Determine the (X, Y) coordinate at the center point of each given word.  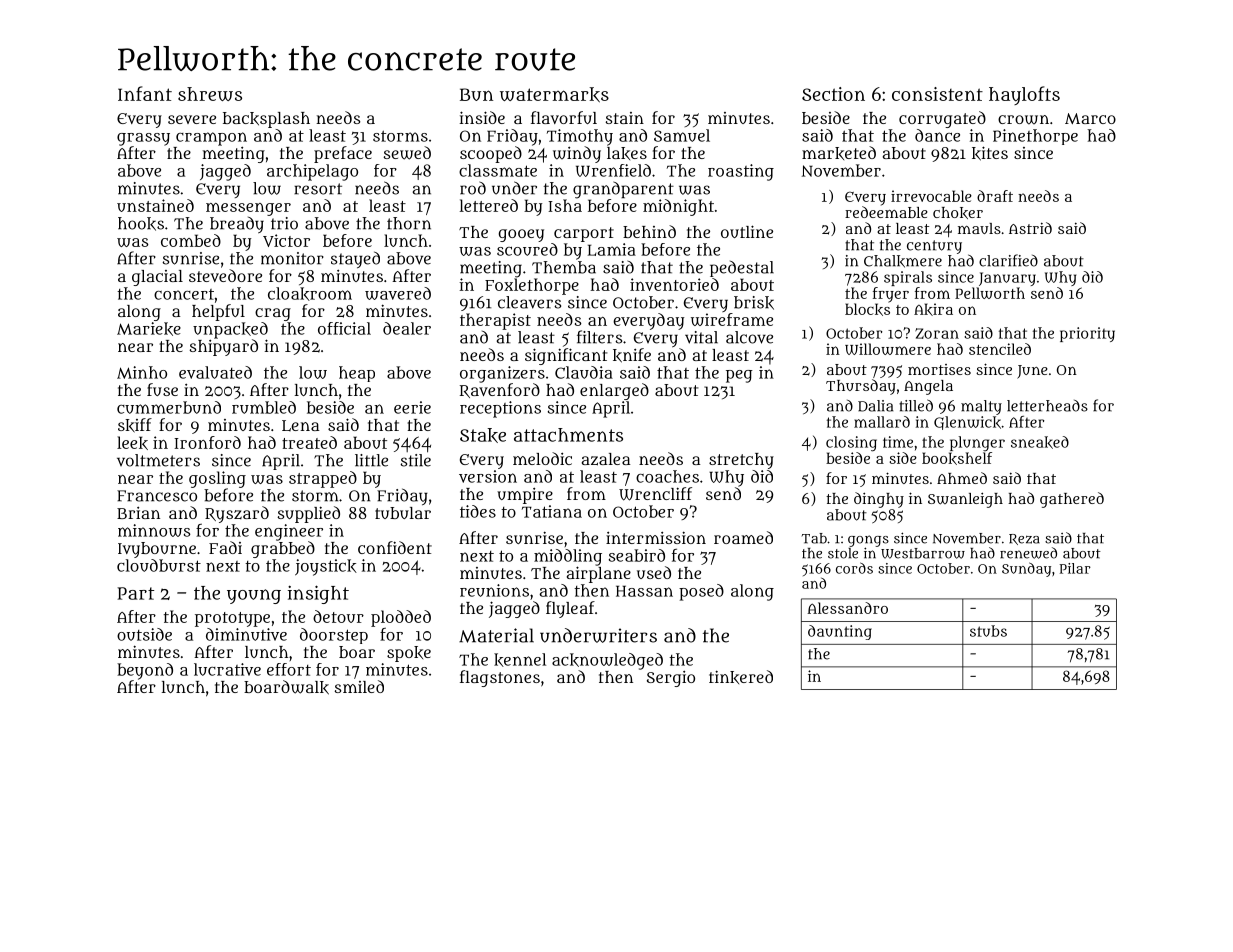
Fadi (225, 547)
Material (496, 635)
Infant (145, 93)
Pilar (1075, 568)
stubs (988, 631)
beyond (145, 671)
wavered (398, 293)
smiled (359, 686)
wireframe (732, 319)
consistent (937, 94)
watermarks (554, 95)
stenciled (1000, 349)
